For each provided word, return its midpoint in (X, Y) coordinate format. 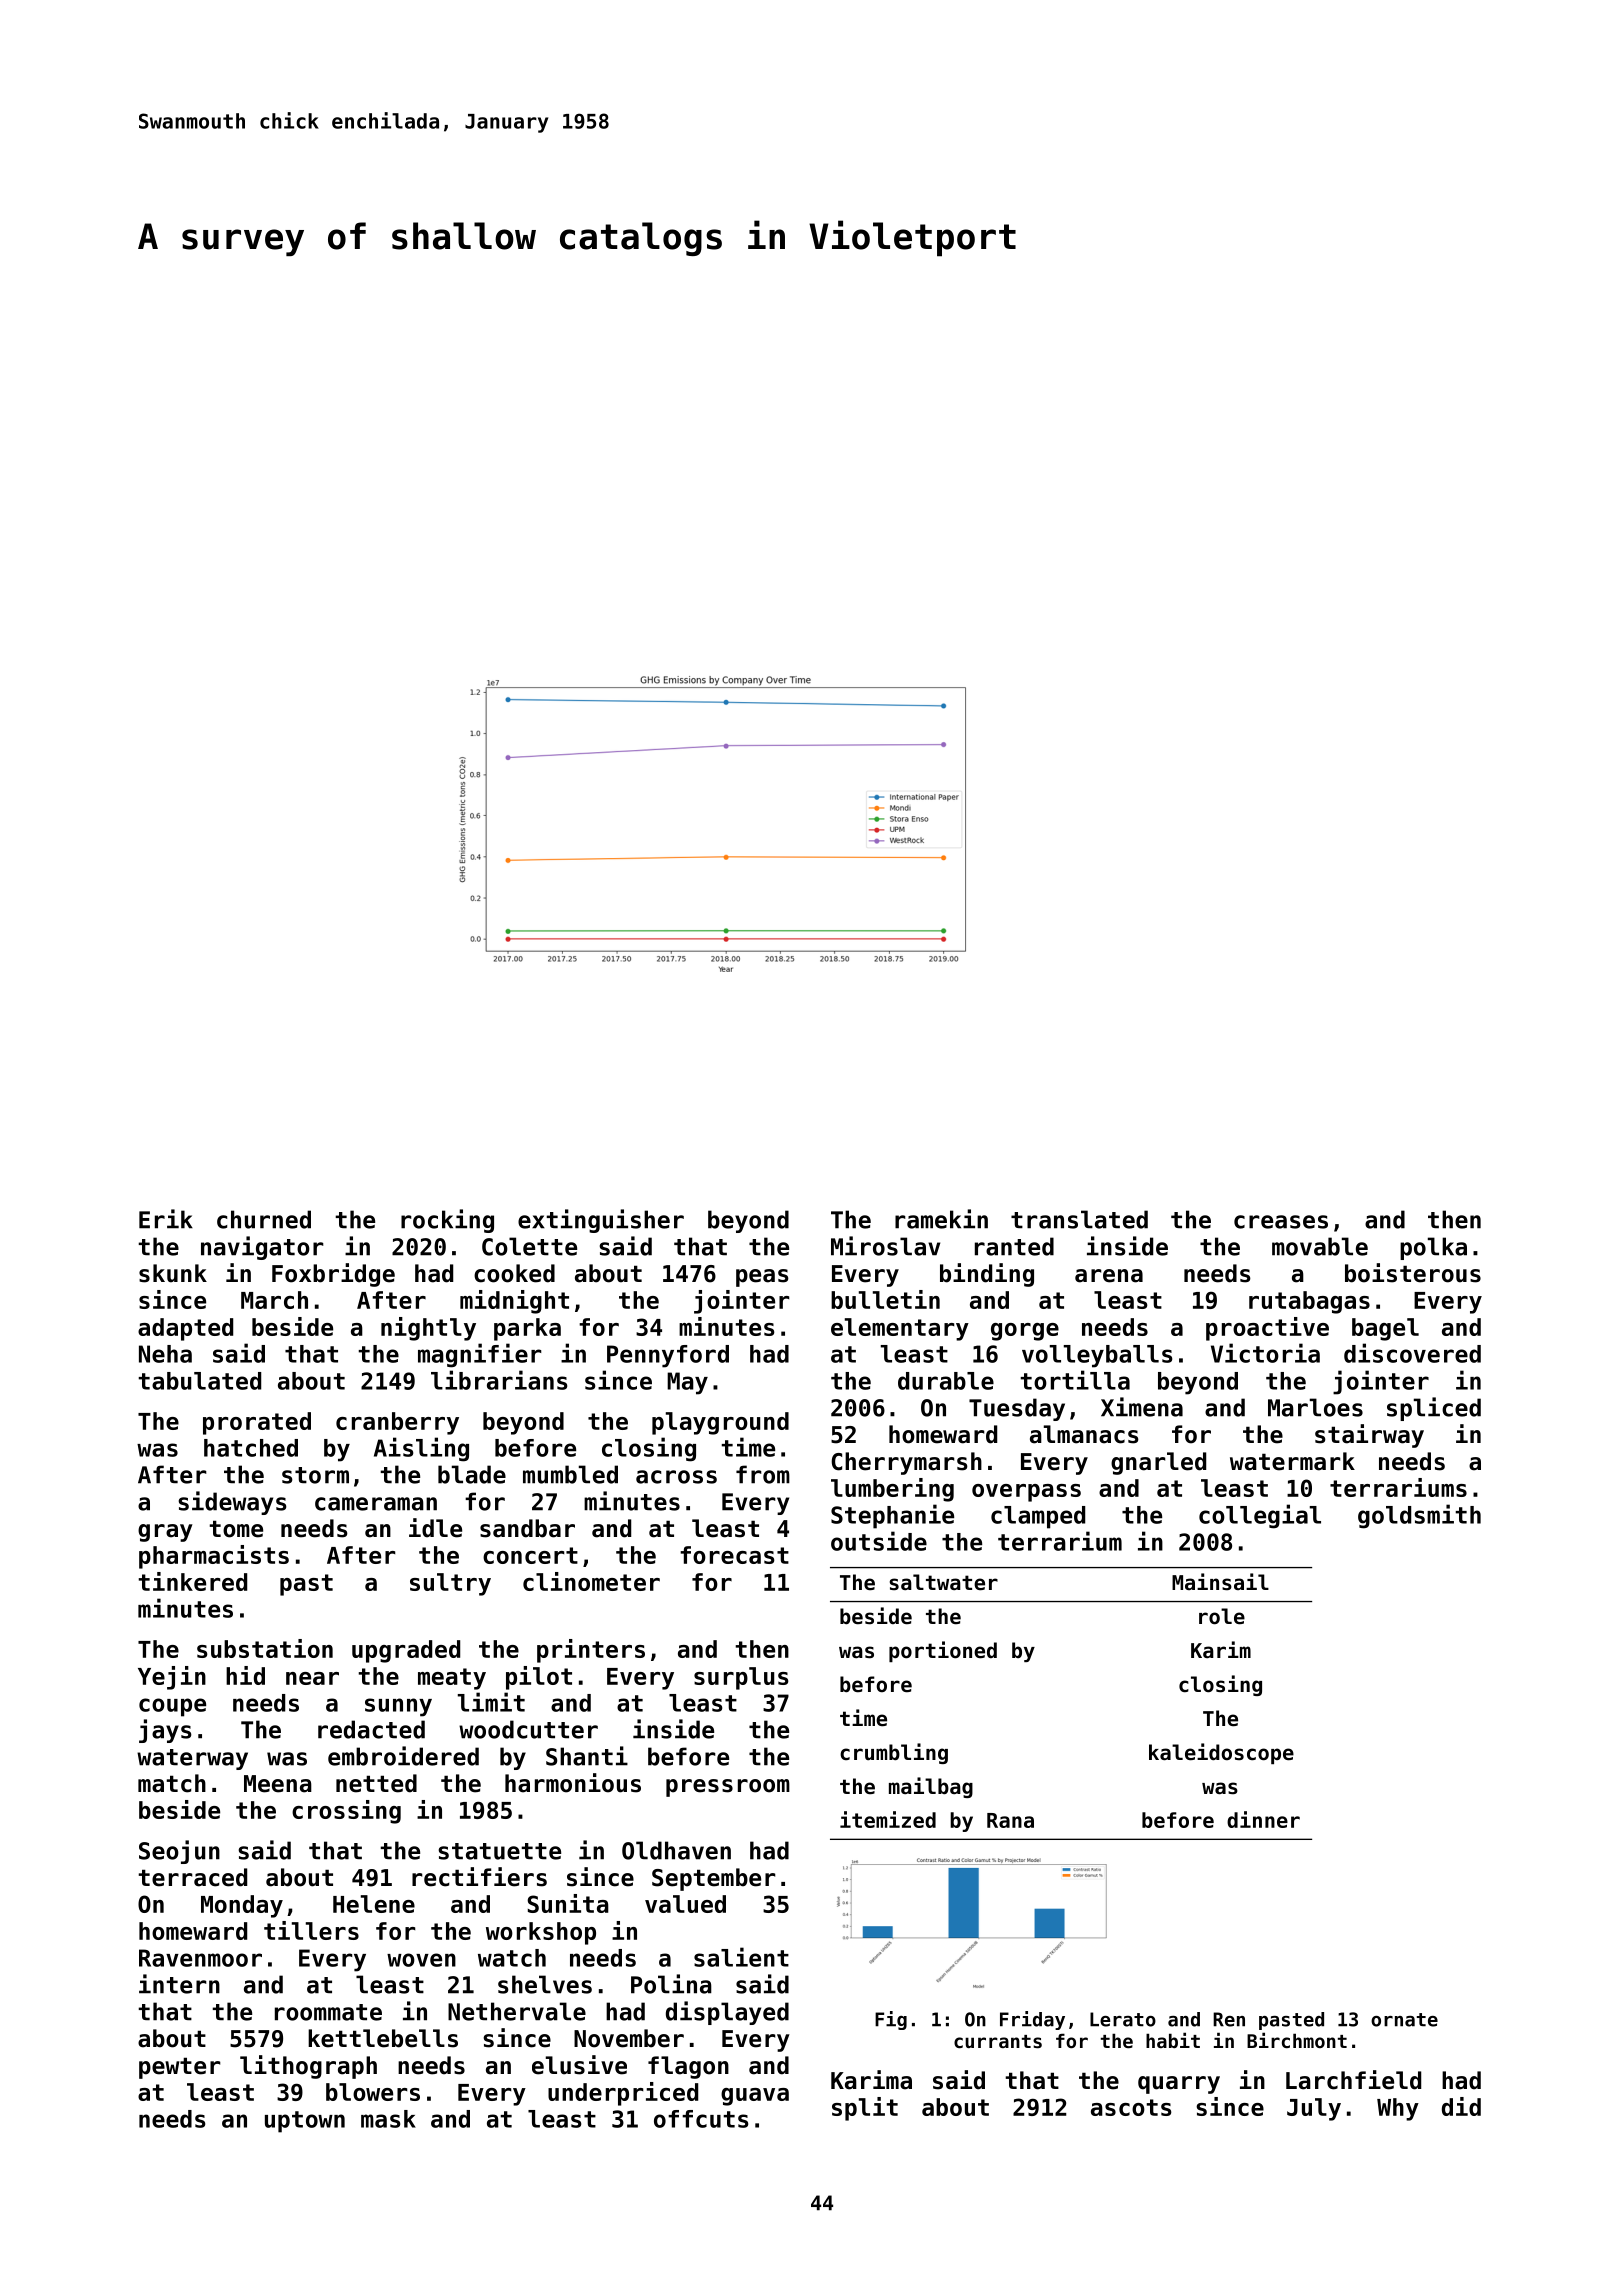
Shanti (587, 1756)
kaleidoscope (1221, 1753)
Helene (374, 1904)
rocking (447, 1221)
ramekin (941, 1219)
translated (1079, 1219)
